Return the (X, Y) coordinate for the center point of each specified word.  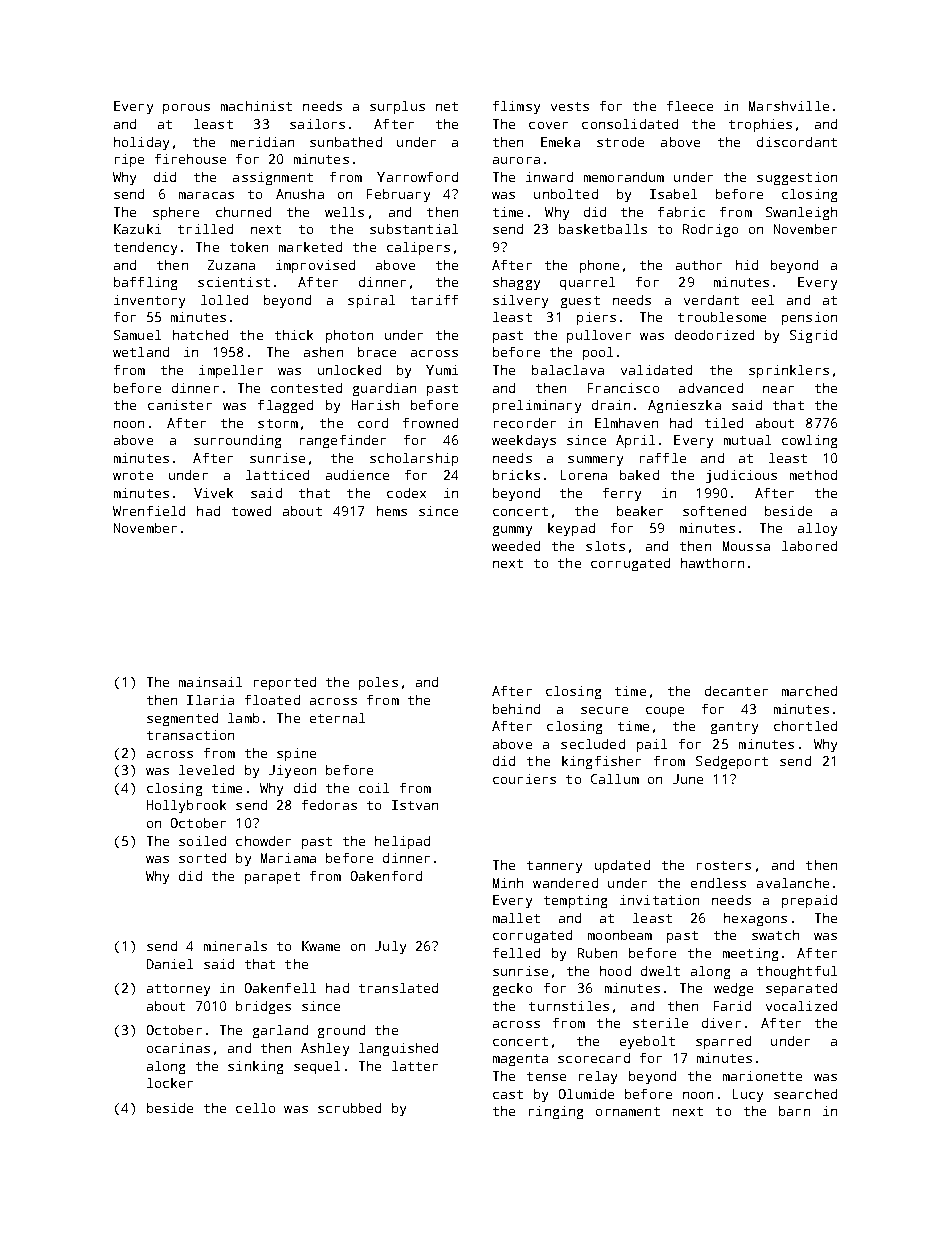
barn (794, 1111)
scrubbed (349, 1108)
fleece (690, 106)
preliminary (537, 406)
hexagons (755, 919)
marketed (310, 247)
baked (639, 475)
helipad (402, 842)
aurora (516, 160)
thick (294, 335)
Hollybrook (186, 806)
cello (255, 1108)
